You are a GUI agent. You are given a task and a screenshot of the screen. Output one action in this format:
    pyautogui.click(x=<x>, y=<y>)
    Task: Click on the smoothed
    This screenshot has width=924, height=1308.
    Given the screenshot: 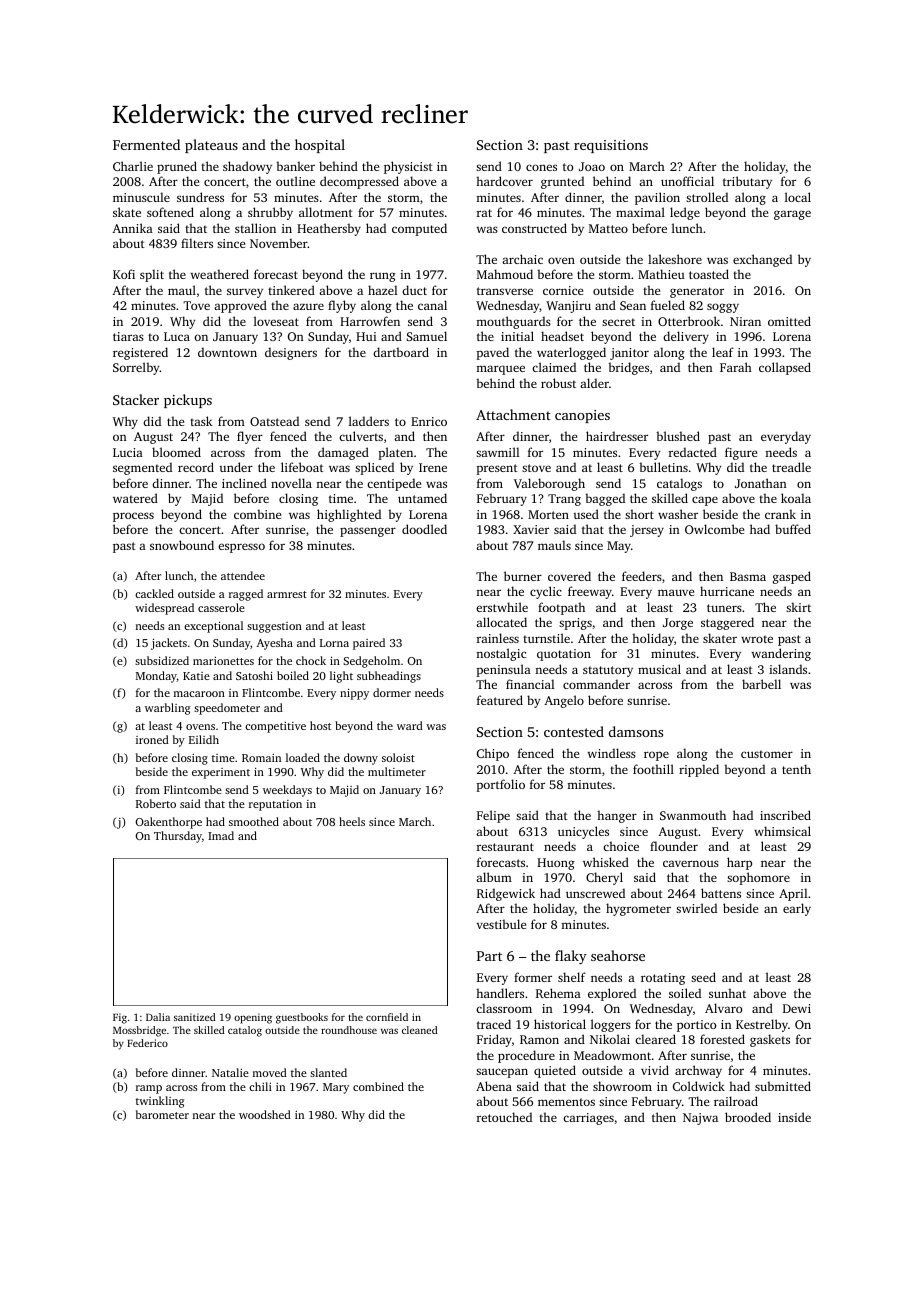 What is the action you would take?
    pyautogui.click(x=254, y=821)
